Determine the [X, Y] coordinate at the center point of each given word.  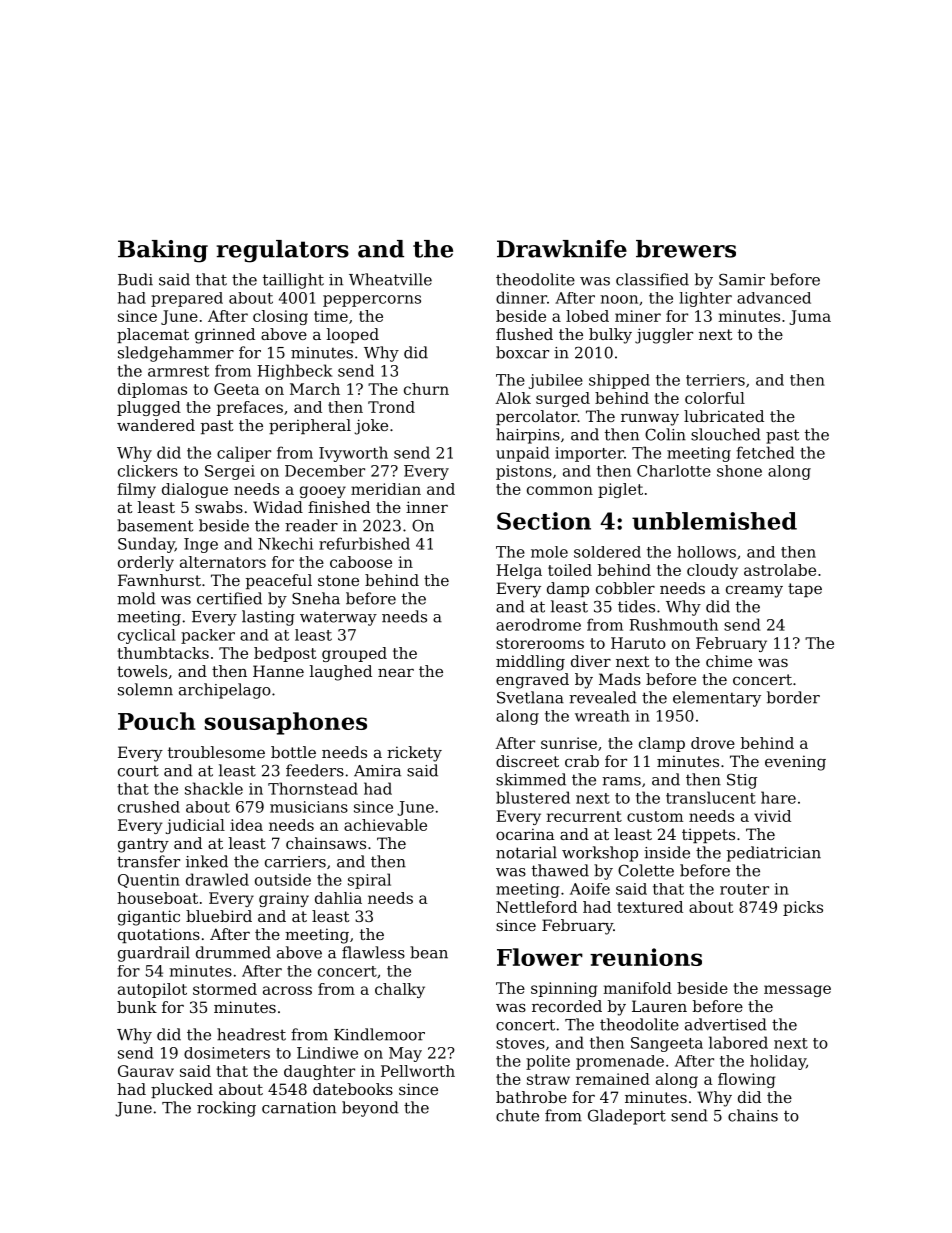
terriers [715, 380]
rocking [226, 1109]
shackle [214, 788]
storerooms [540, 643]
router [744, 889]
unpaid [523, 454]
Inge [201, 545]
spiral [369, 881]
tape [805, 590]
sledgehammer [176, 354]
